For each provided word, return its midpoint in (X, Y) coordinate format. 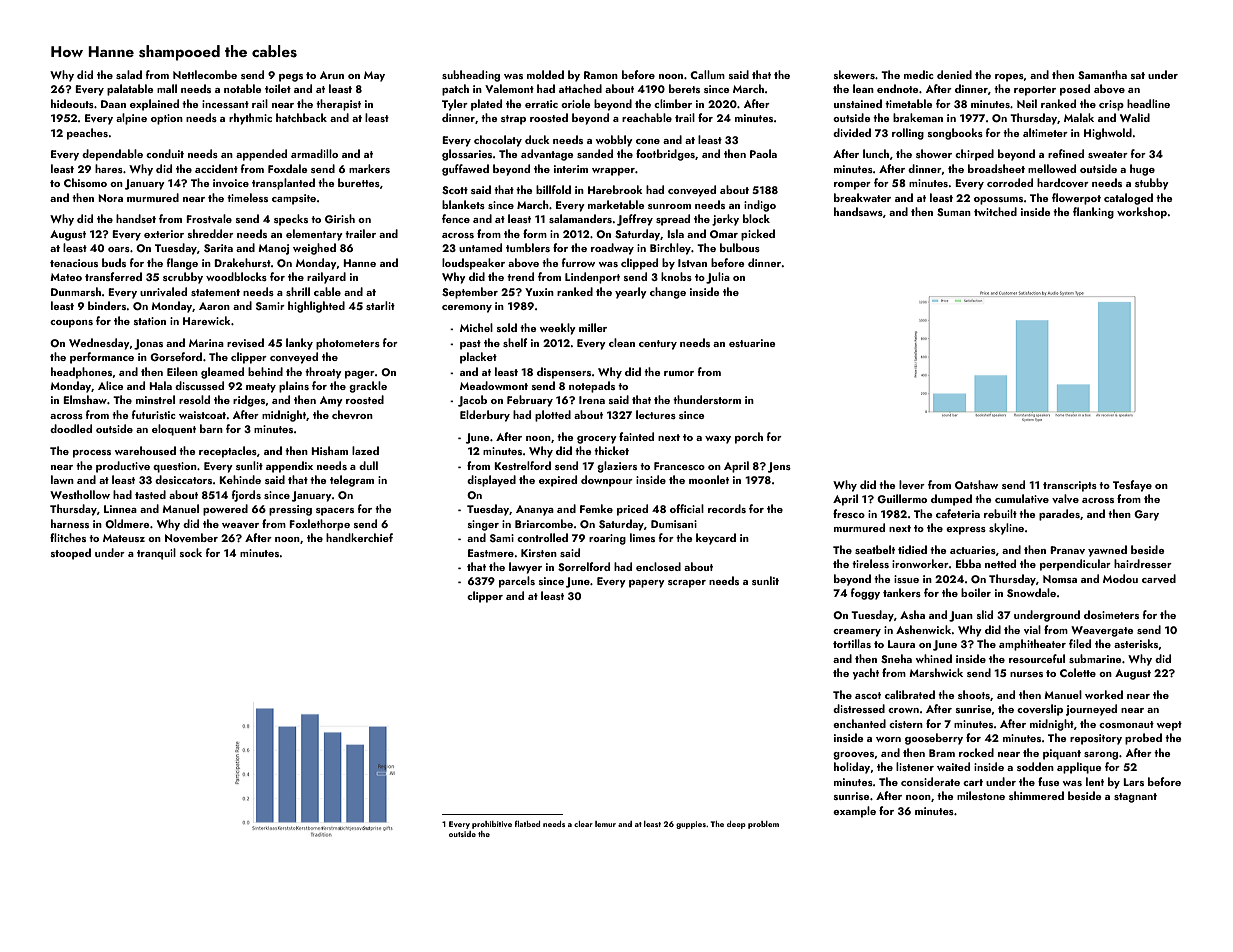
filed (1080, 643)
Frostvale (209, 218)
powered (225, 510)
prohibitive (492, 825)
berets (684, 88)
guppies (691, 825)
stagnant (1135, 798)
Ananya (535, 510)
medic (918, 74)
